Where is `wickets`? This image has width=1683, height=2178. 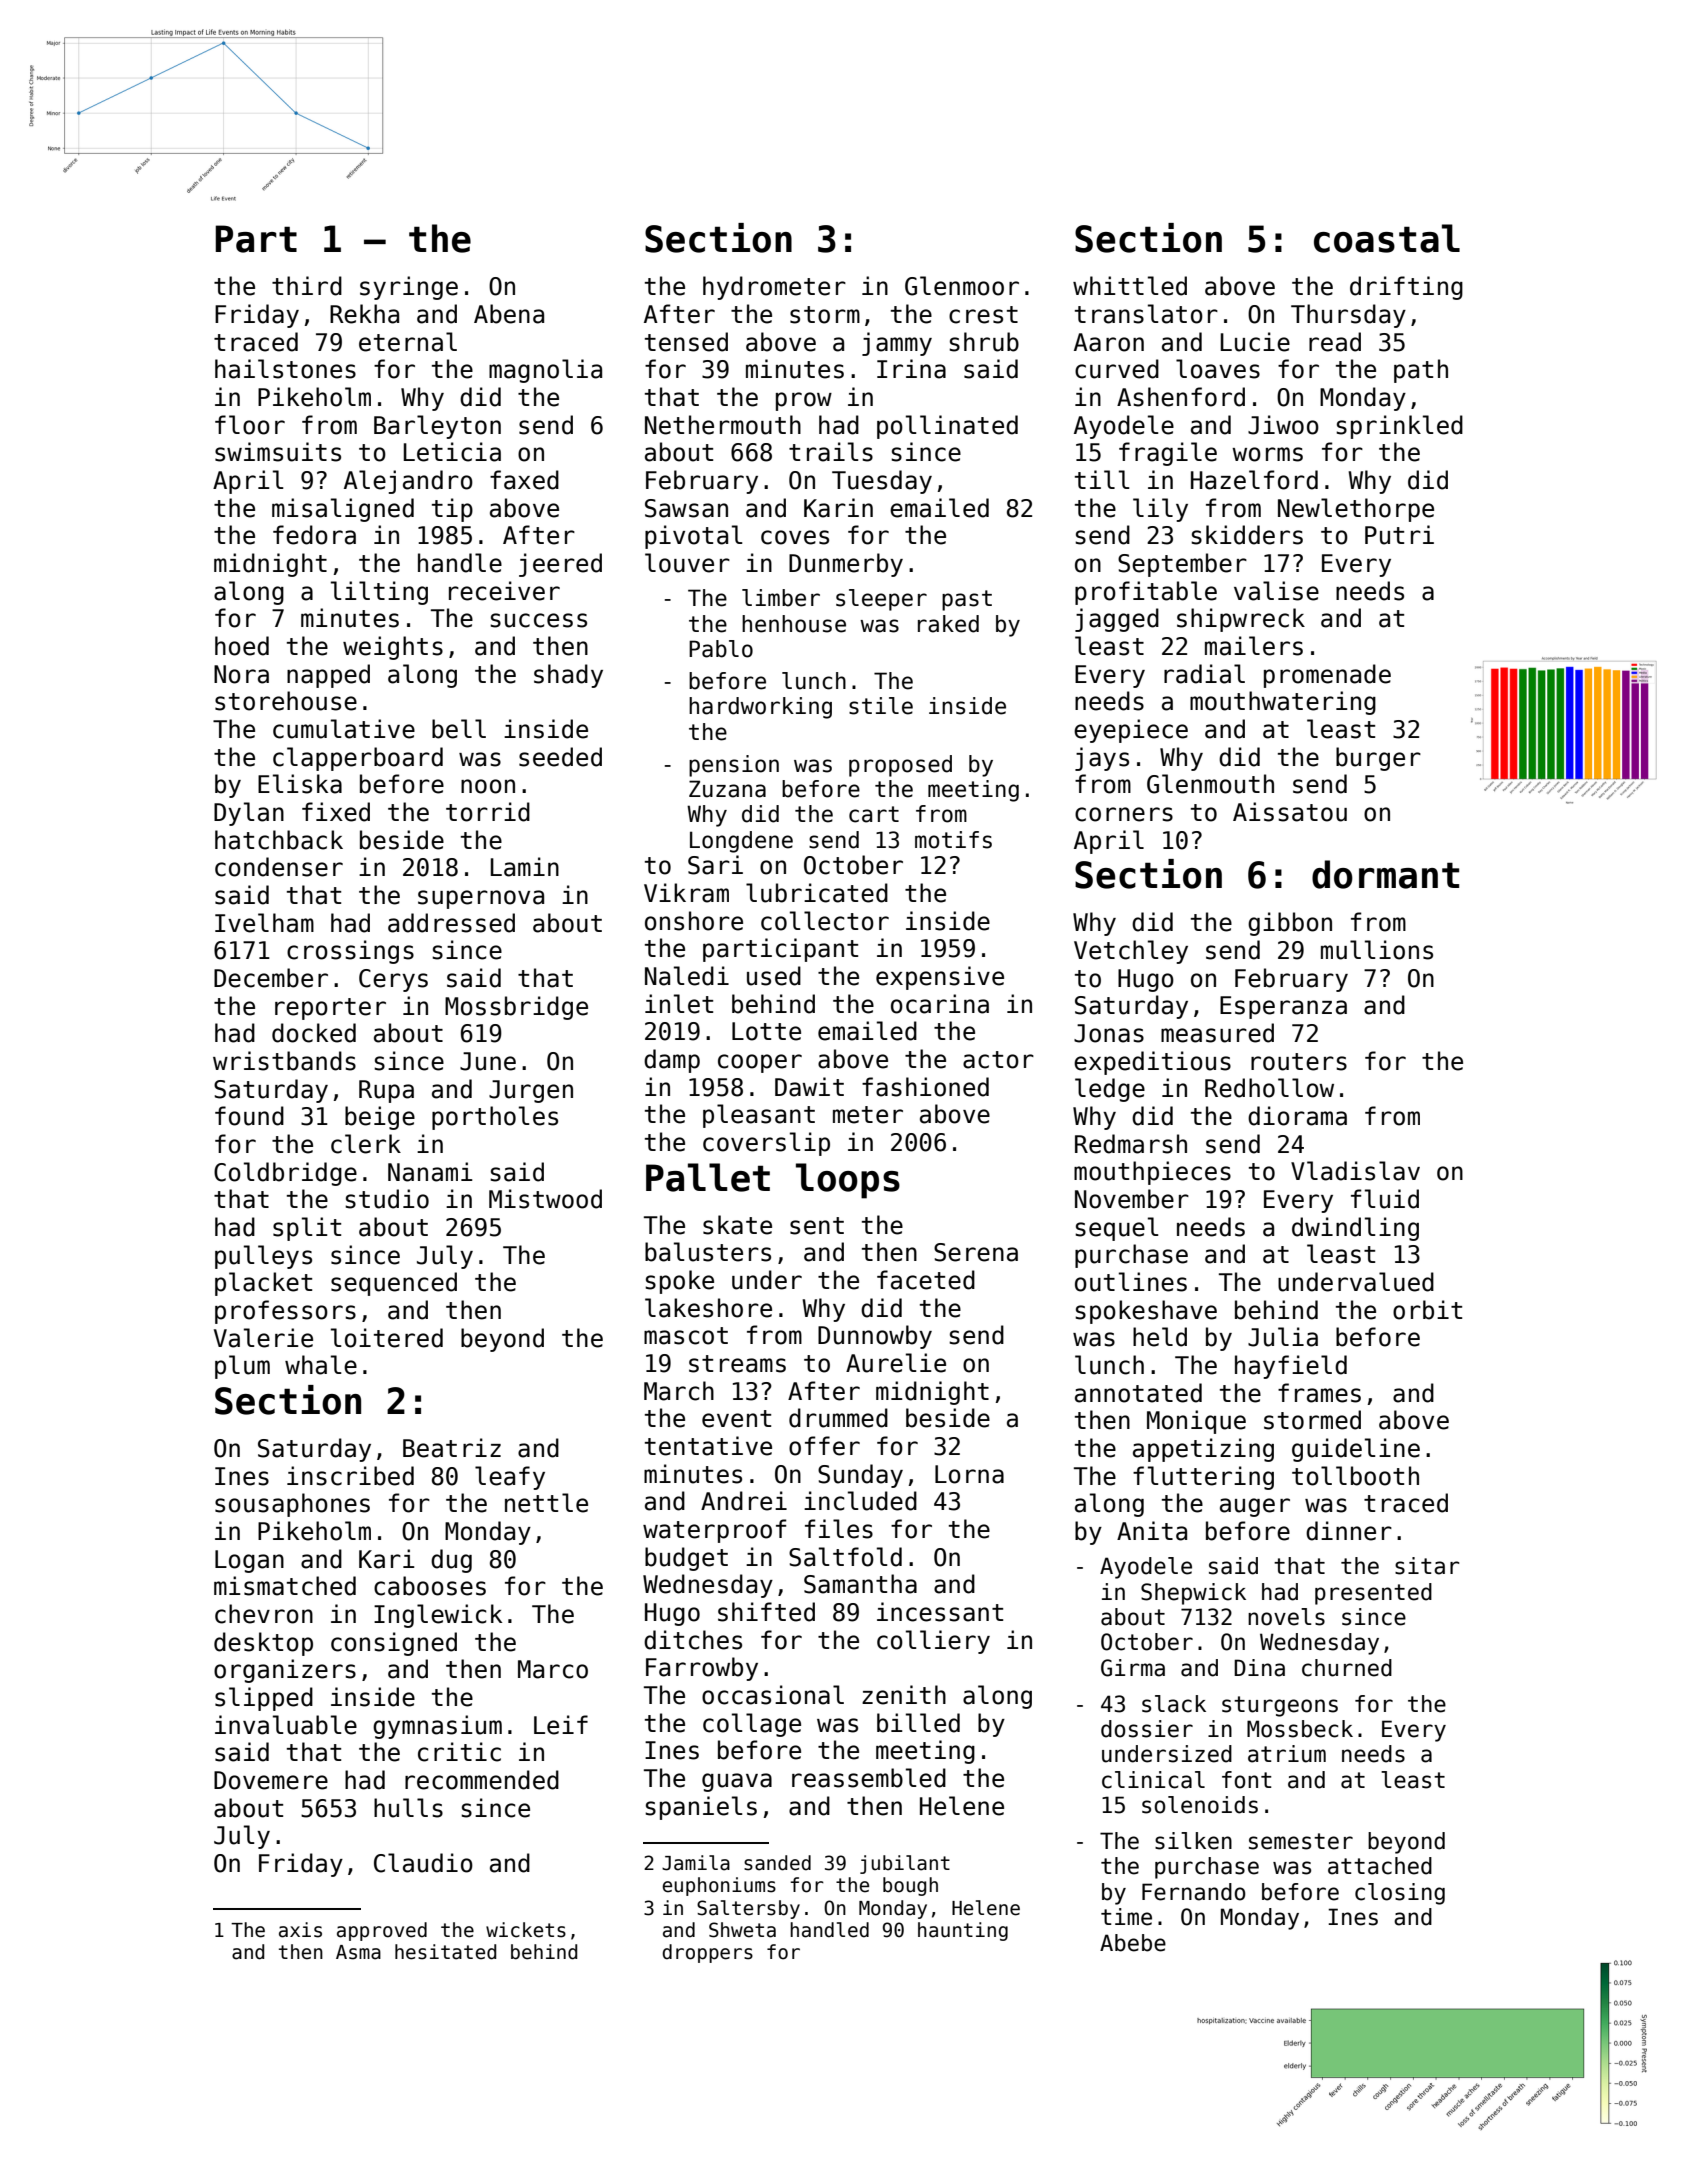 wickets is located at coordinates (526, 1930).
